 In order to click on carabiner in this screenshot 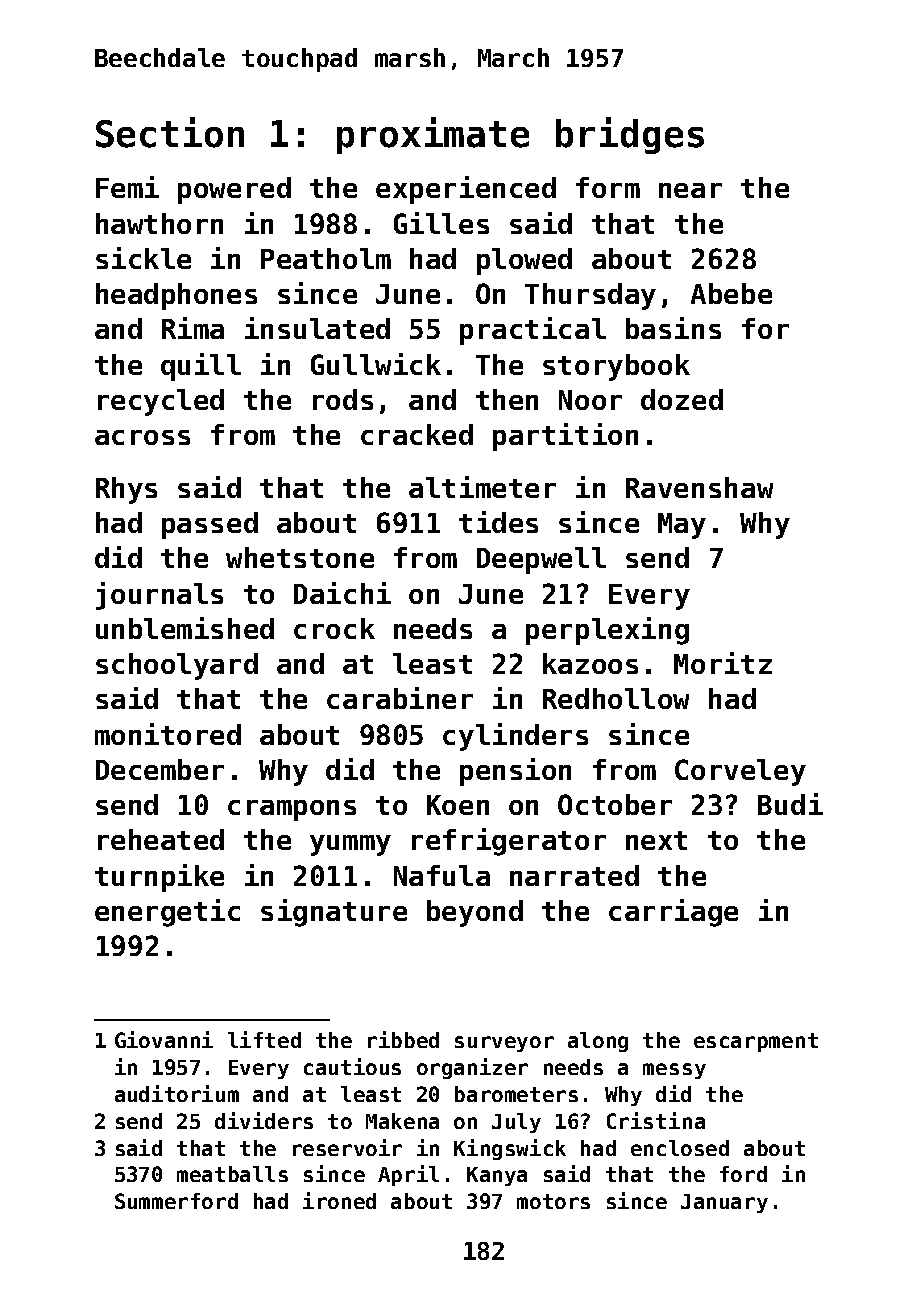, I will do `click(400, 698)`.
